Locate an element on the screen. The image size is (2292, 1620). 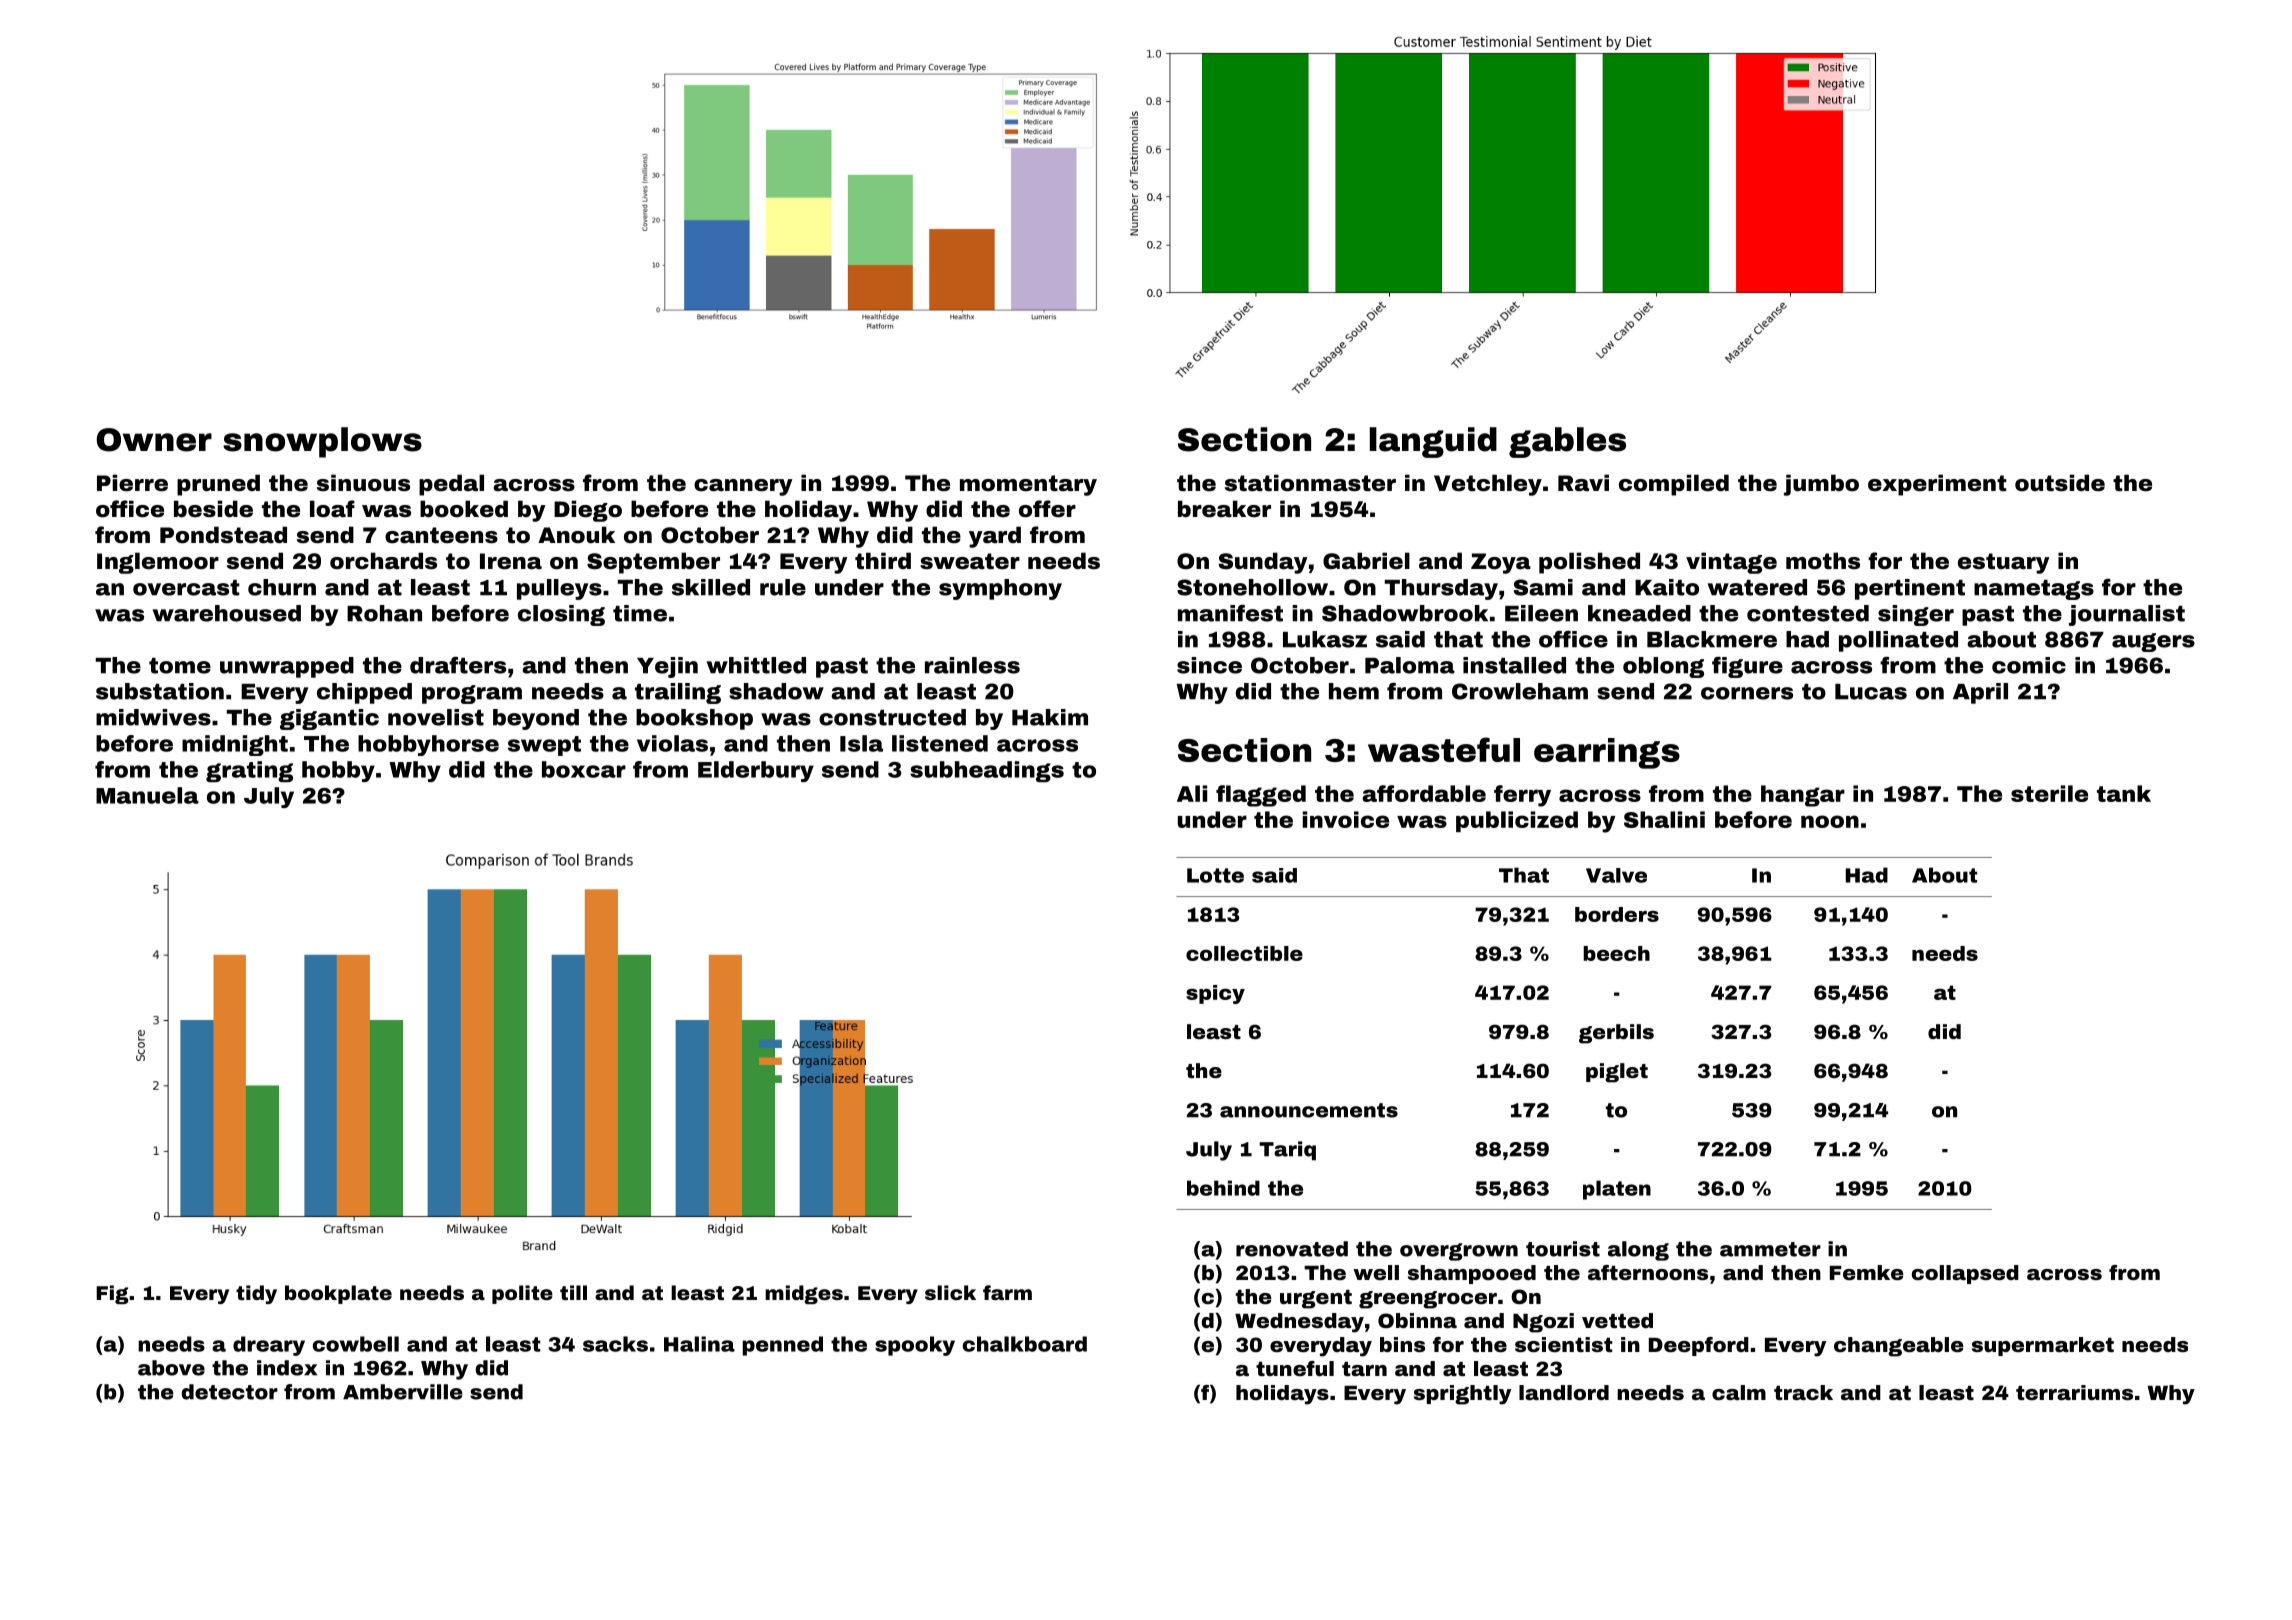
Crowleham is located at coordinates (1520, 691).
